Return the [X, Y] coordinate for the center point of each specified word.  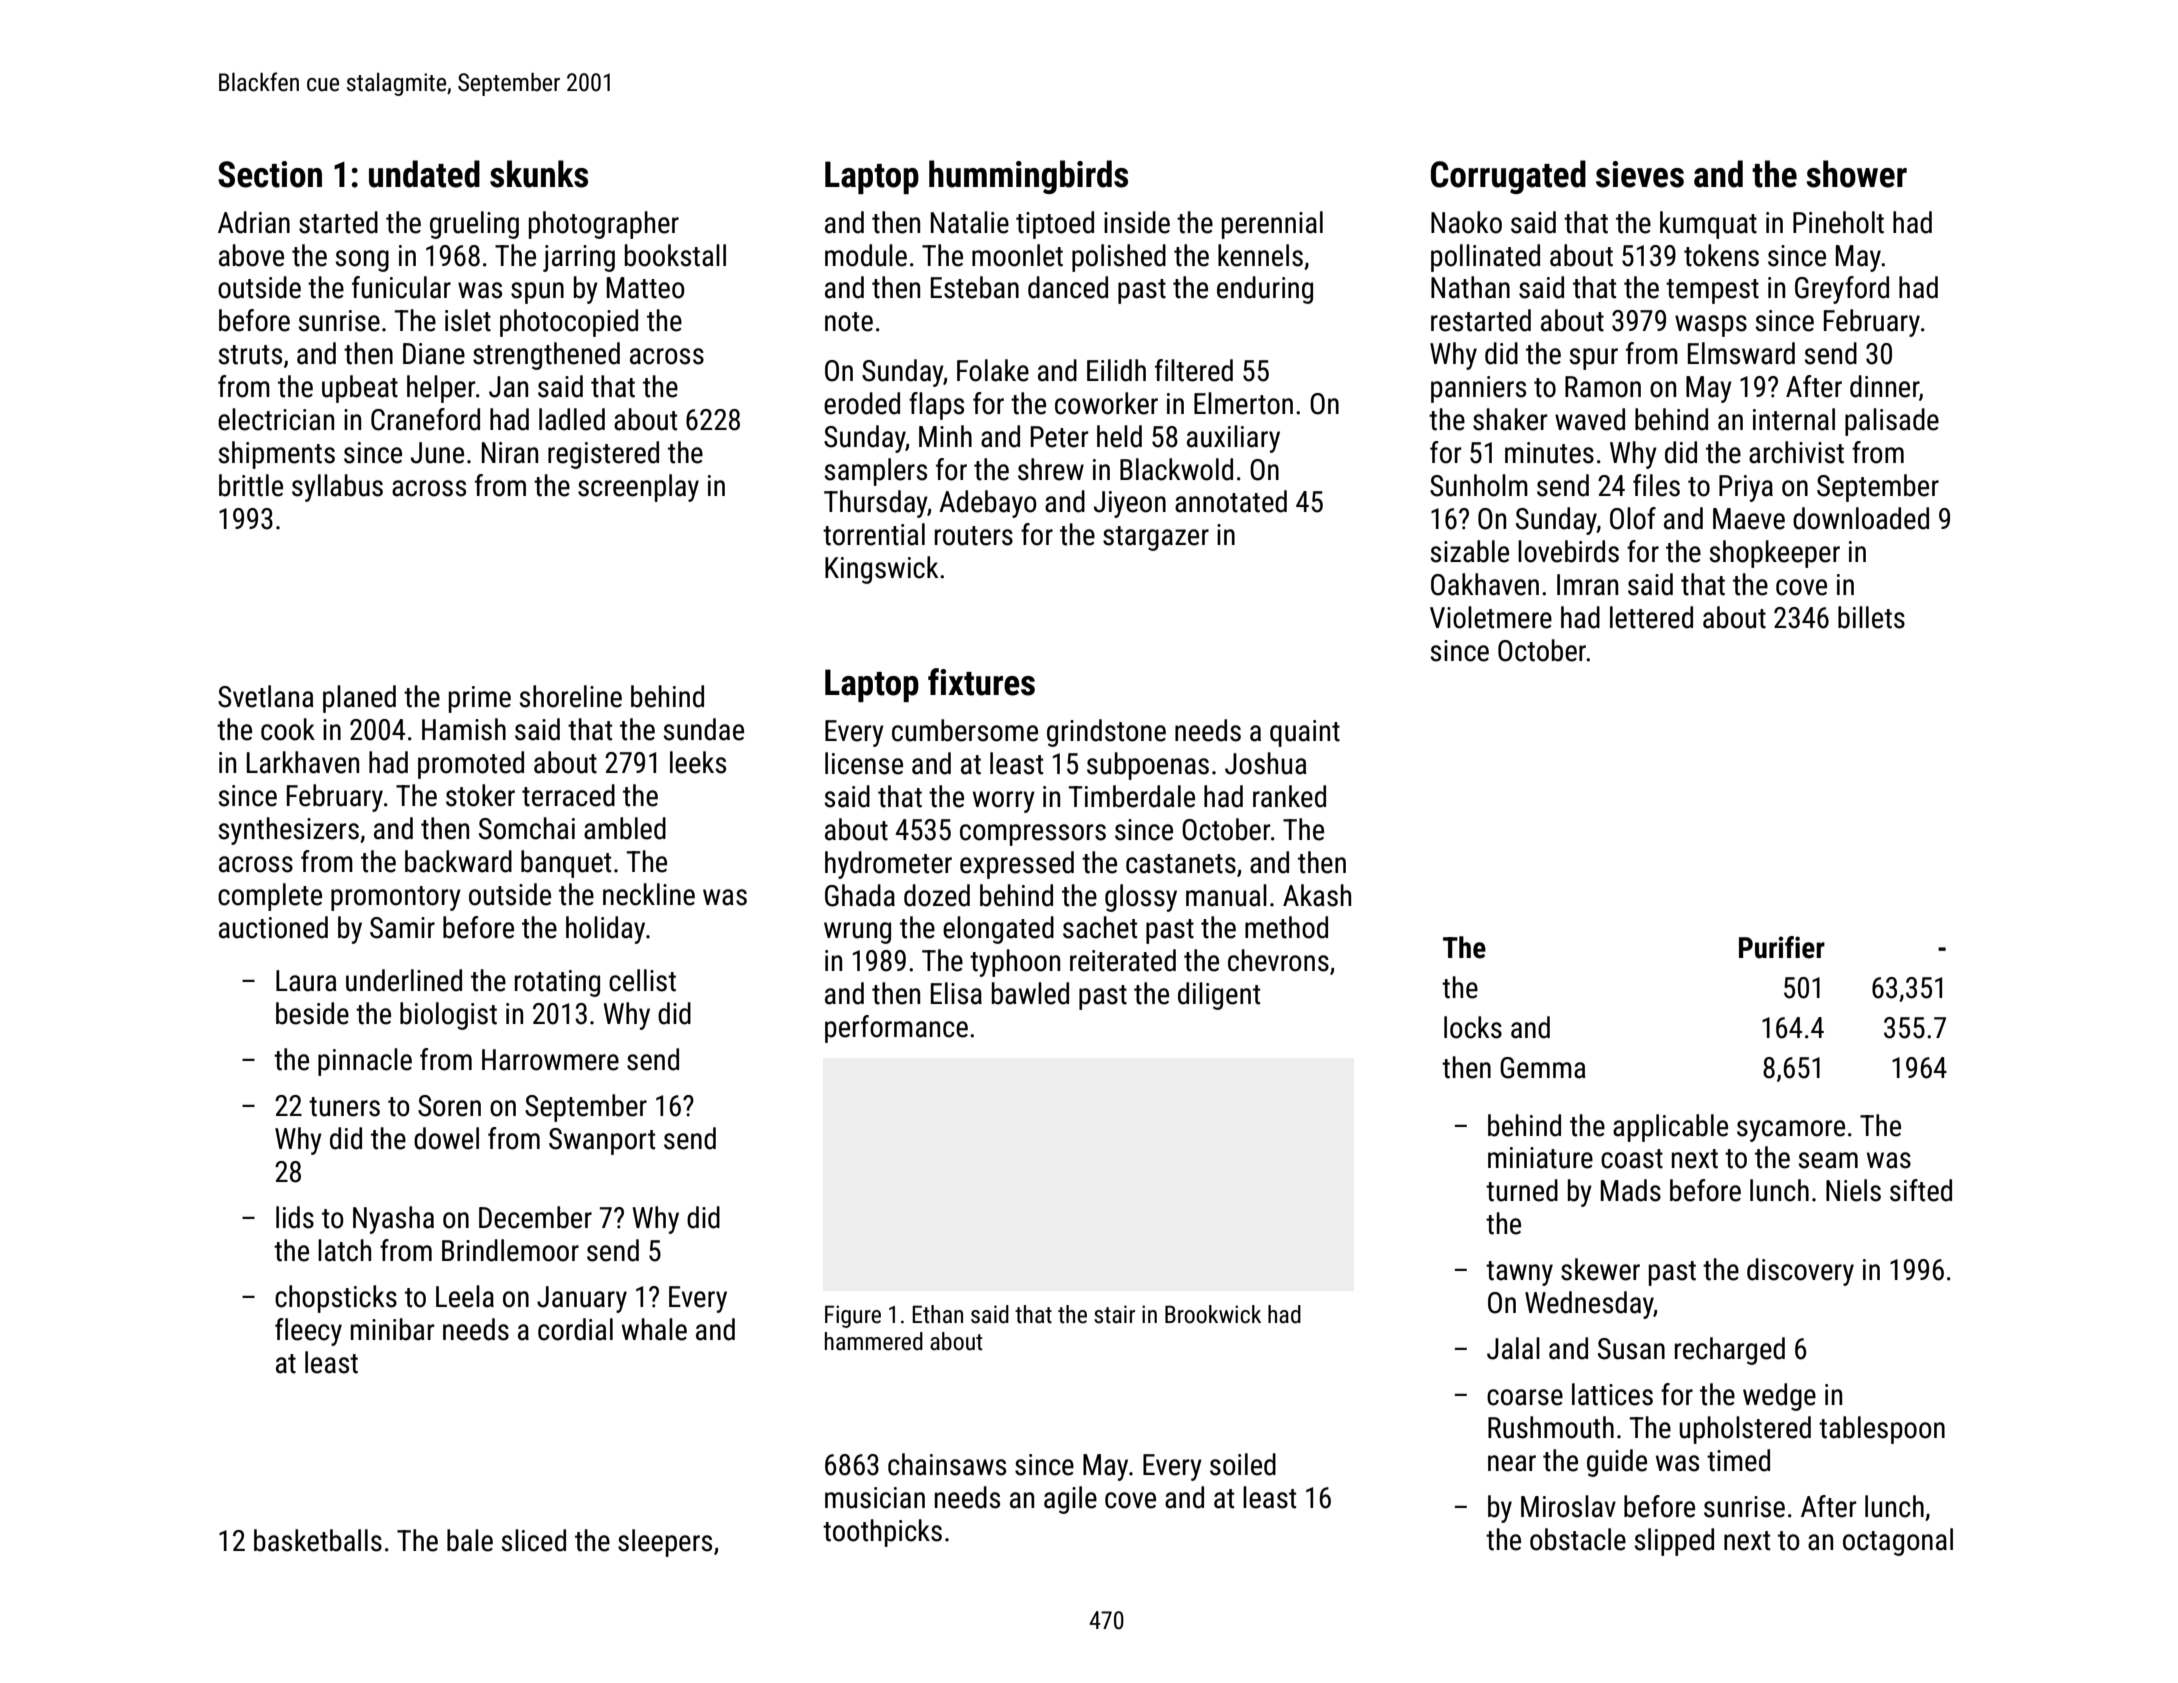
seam [1828, 1160]
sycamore [1791, 1131]
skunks [539, 174]
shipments [277, 455]
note [849, 322]
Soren [449, 1106]
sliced [534, 1540]
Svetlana [266, 696]
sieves [1640, 174]
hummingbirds [1028, 177]
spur [1594, 359]
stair [1114, 1314]
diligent [1219, 996]
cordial [575, 1329]
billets [1871, 617]
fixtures [981, 682]
